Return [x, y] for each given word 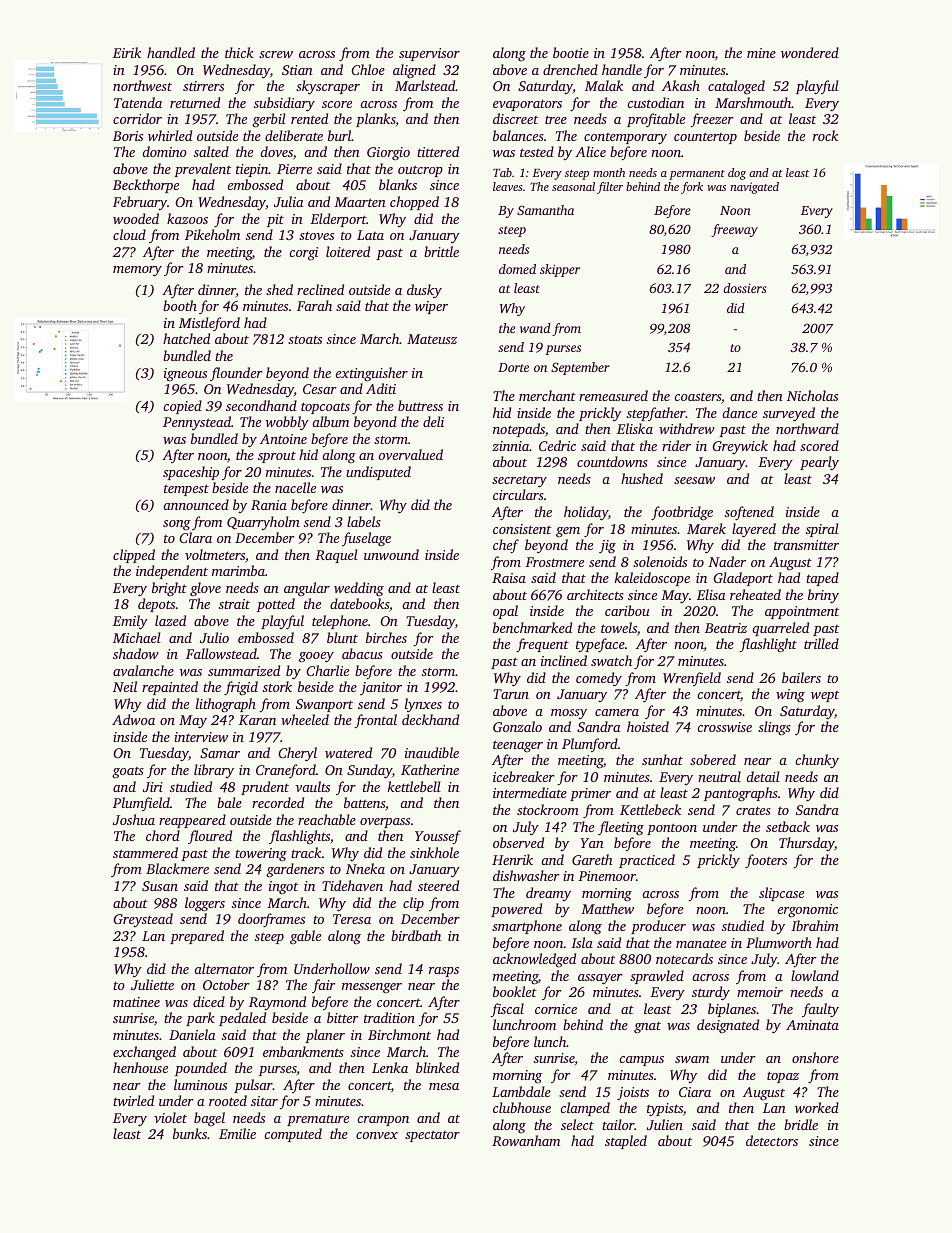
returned [195, 102]
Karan [257, 720]
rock [825, 135]
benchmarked [532, 627]
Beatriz [726, 628]
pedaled [242, 1019]
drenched [570, 69]
